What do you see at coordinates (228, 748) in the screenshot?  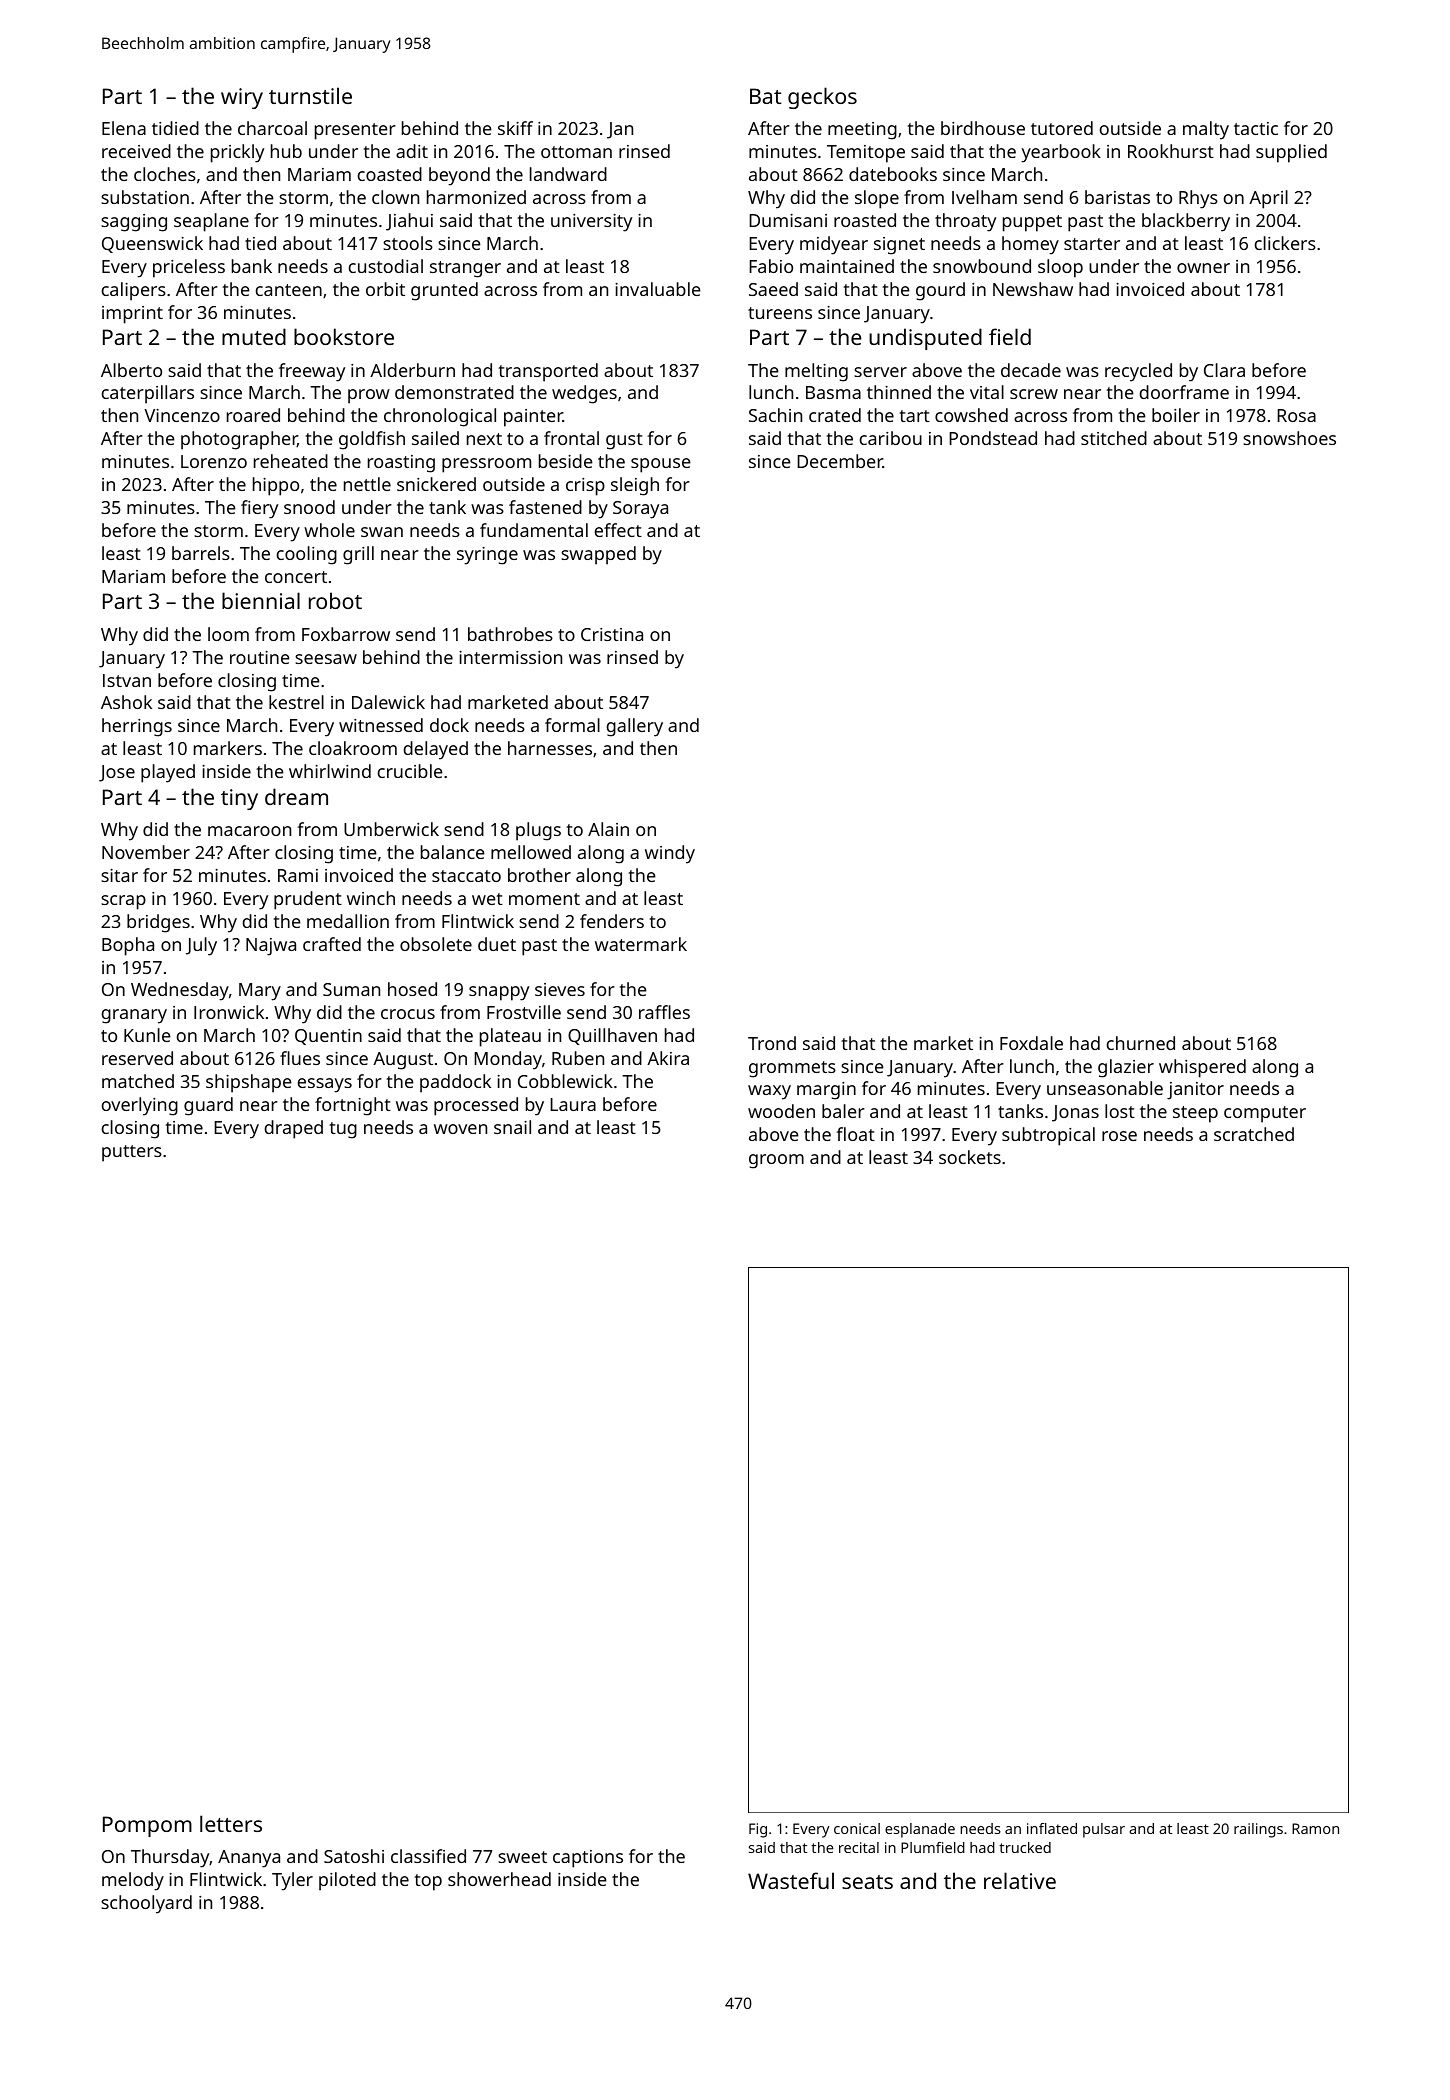 I see `markers` at bounding box center [228, 748].
